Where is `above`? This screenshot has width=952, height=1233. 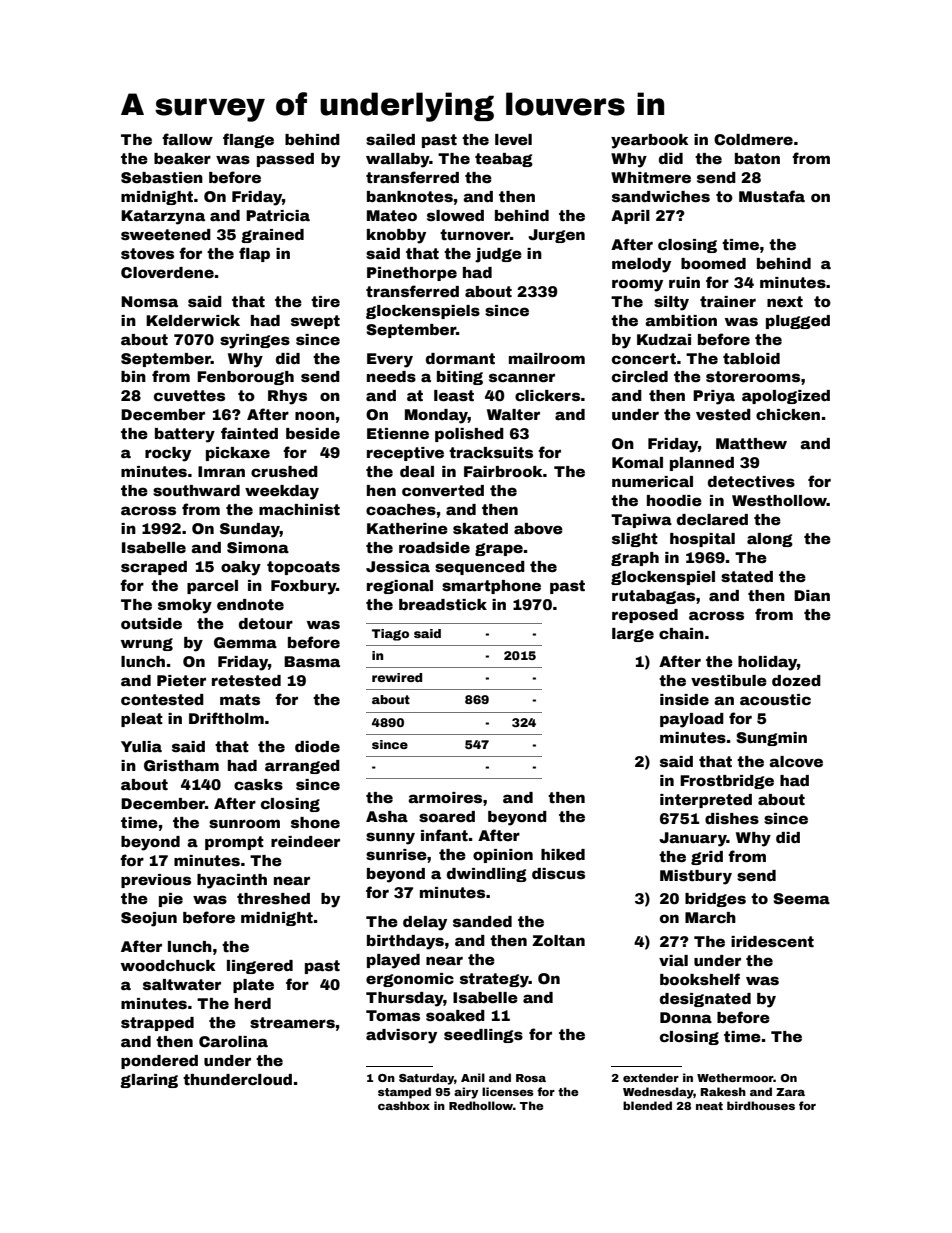
above is located at coordinates (538, 528).
